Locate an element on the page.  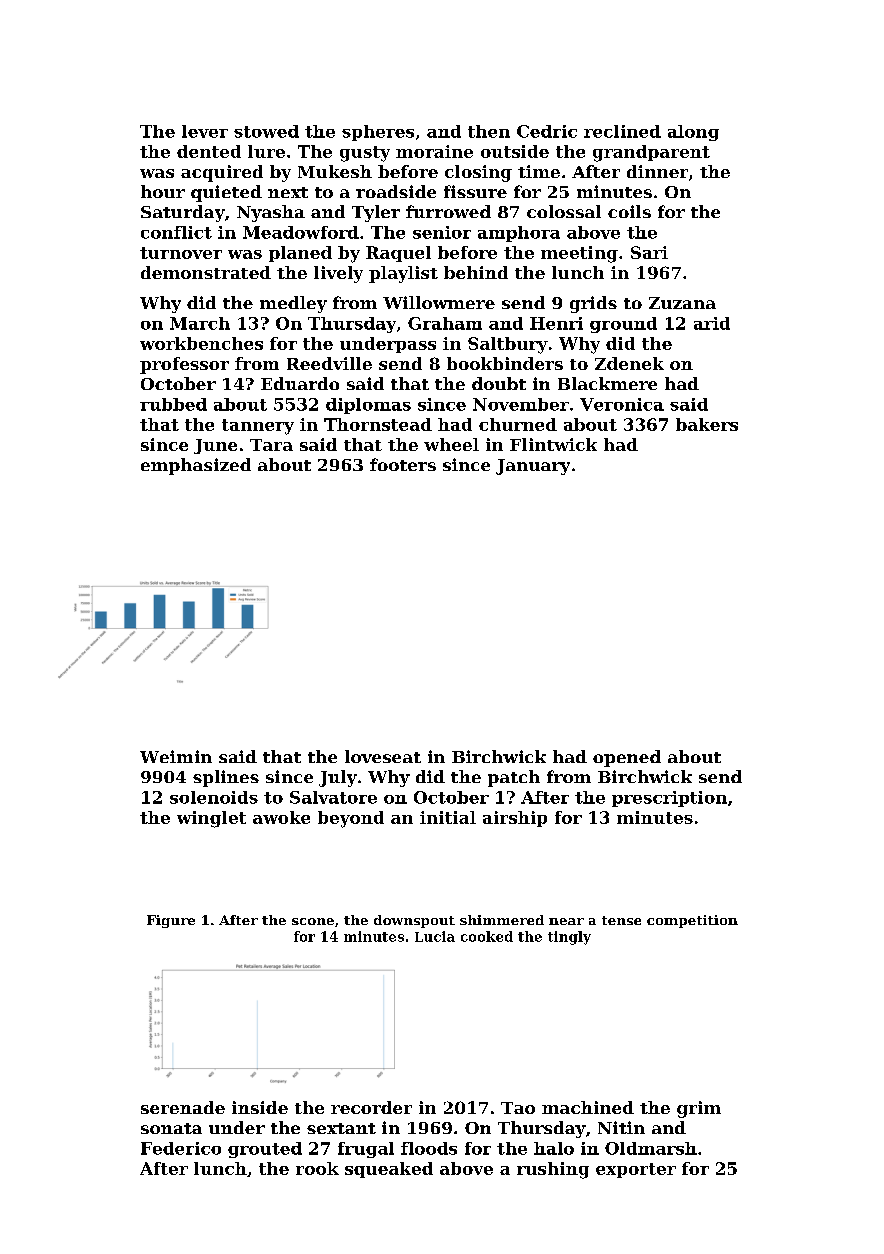
Reedville is located at coordinates (329, 363).
